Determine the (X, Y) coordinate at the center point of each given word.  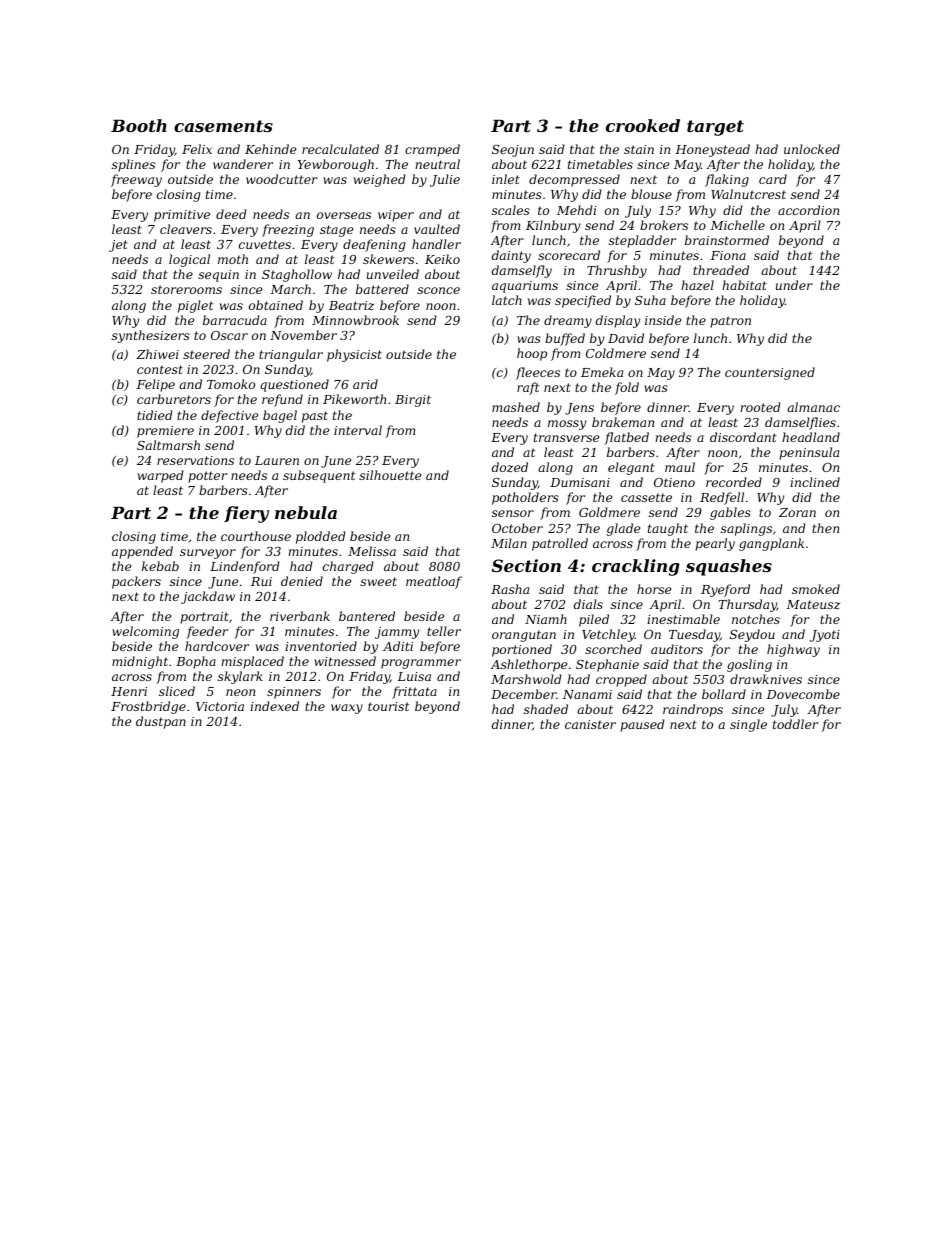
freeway (136, 180)
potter (207, 477)
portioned (522, 650)
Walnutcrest (748, 194)
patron (730, 322)
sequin (218, 276)
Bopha (196, 662)
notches (756, 619)
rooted (760, 407)
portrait (204, 618)
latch (507, 300)
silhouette (390, 475)
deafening (374, 245)
